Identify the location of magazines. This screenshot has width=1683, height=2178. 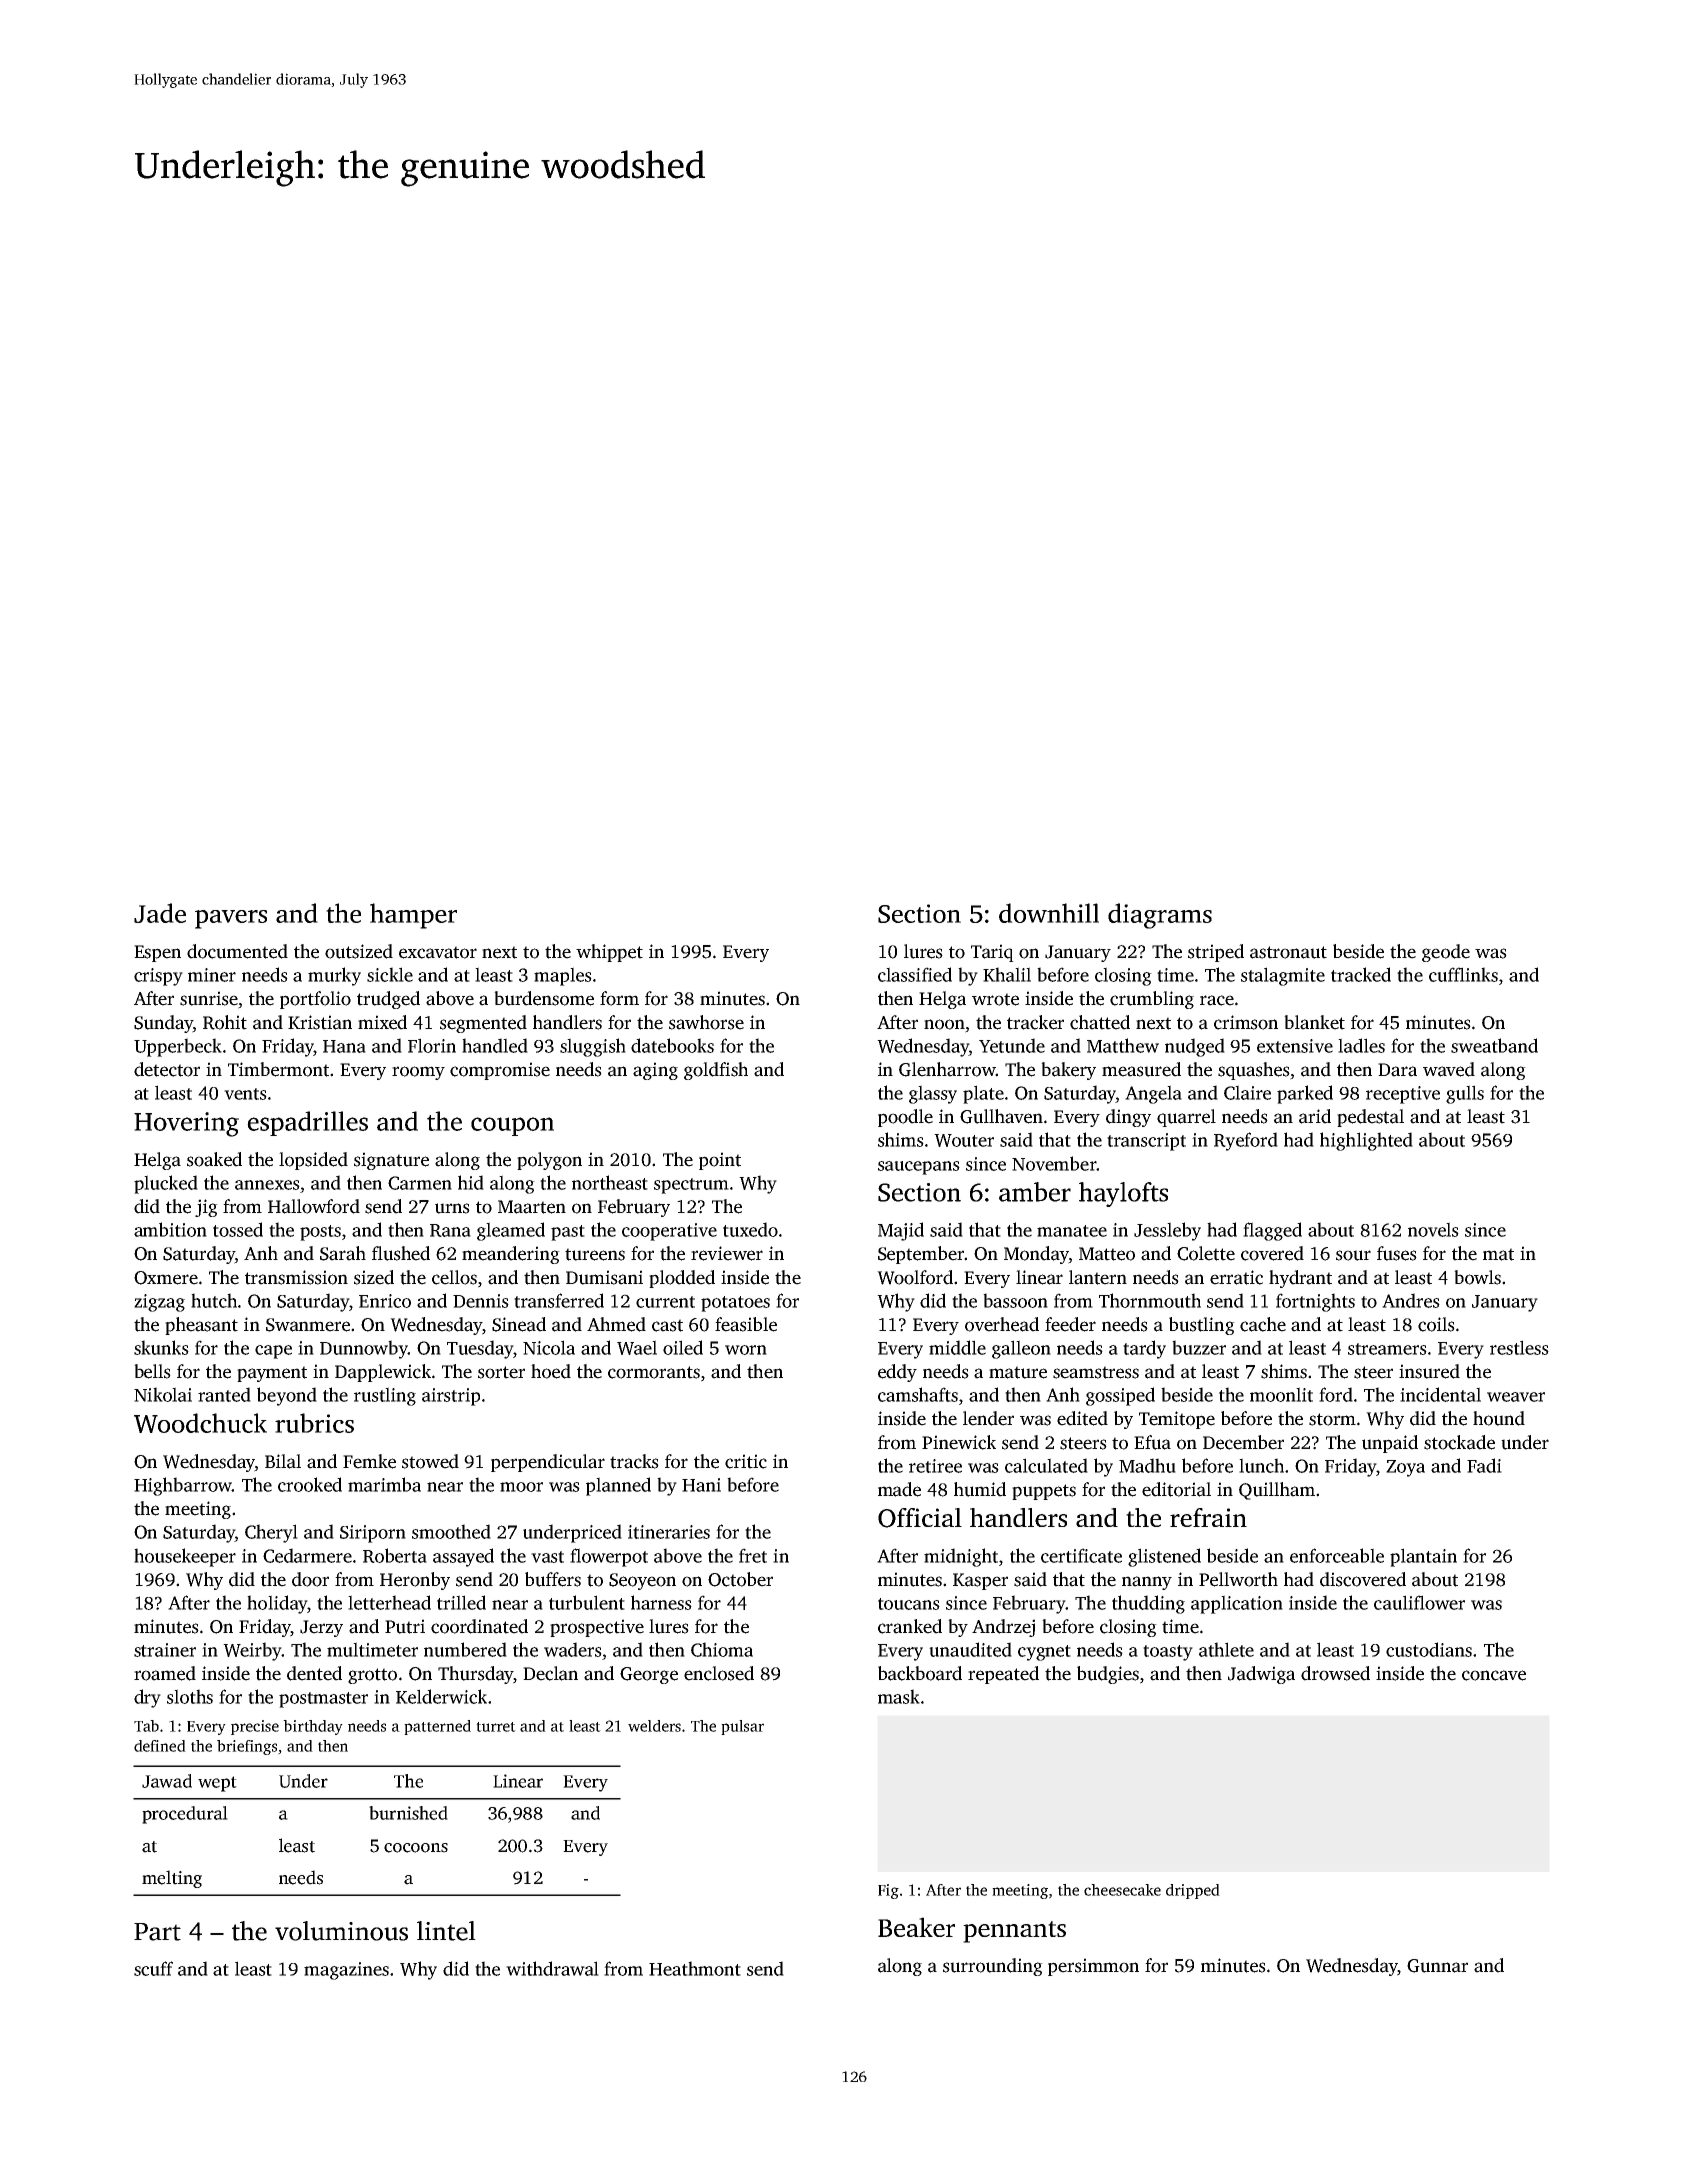
(346, 1971).
